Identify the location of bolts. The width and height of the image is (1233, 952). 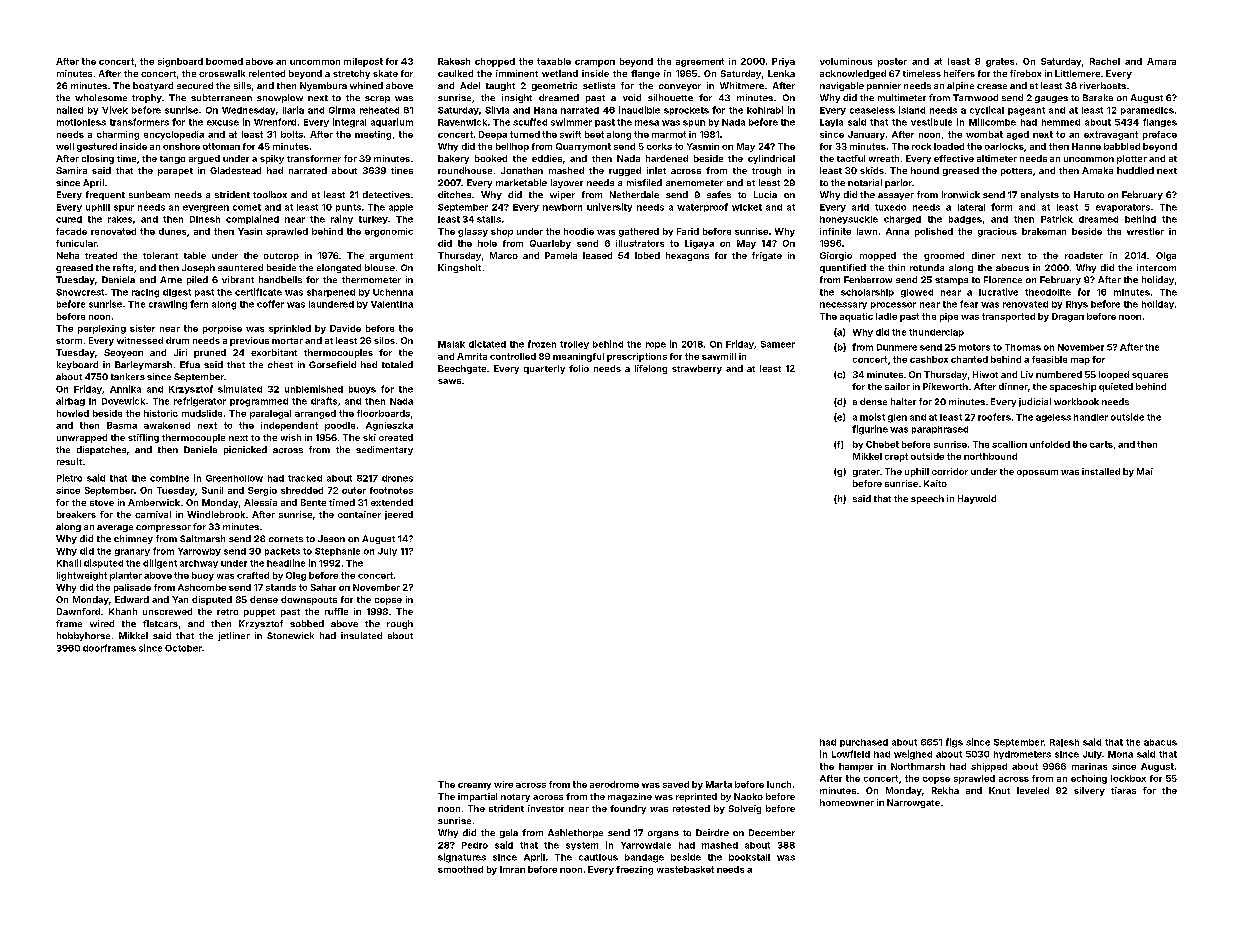
(292, 134).
